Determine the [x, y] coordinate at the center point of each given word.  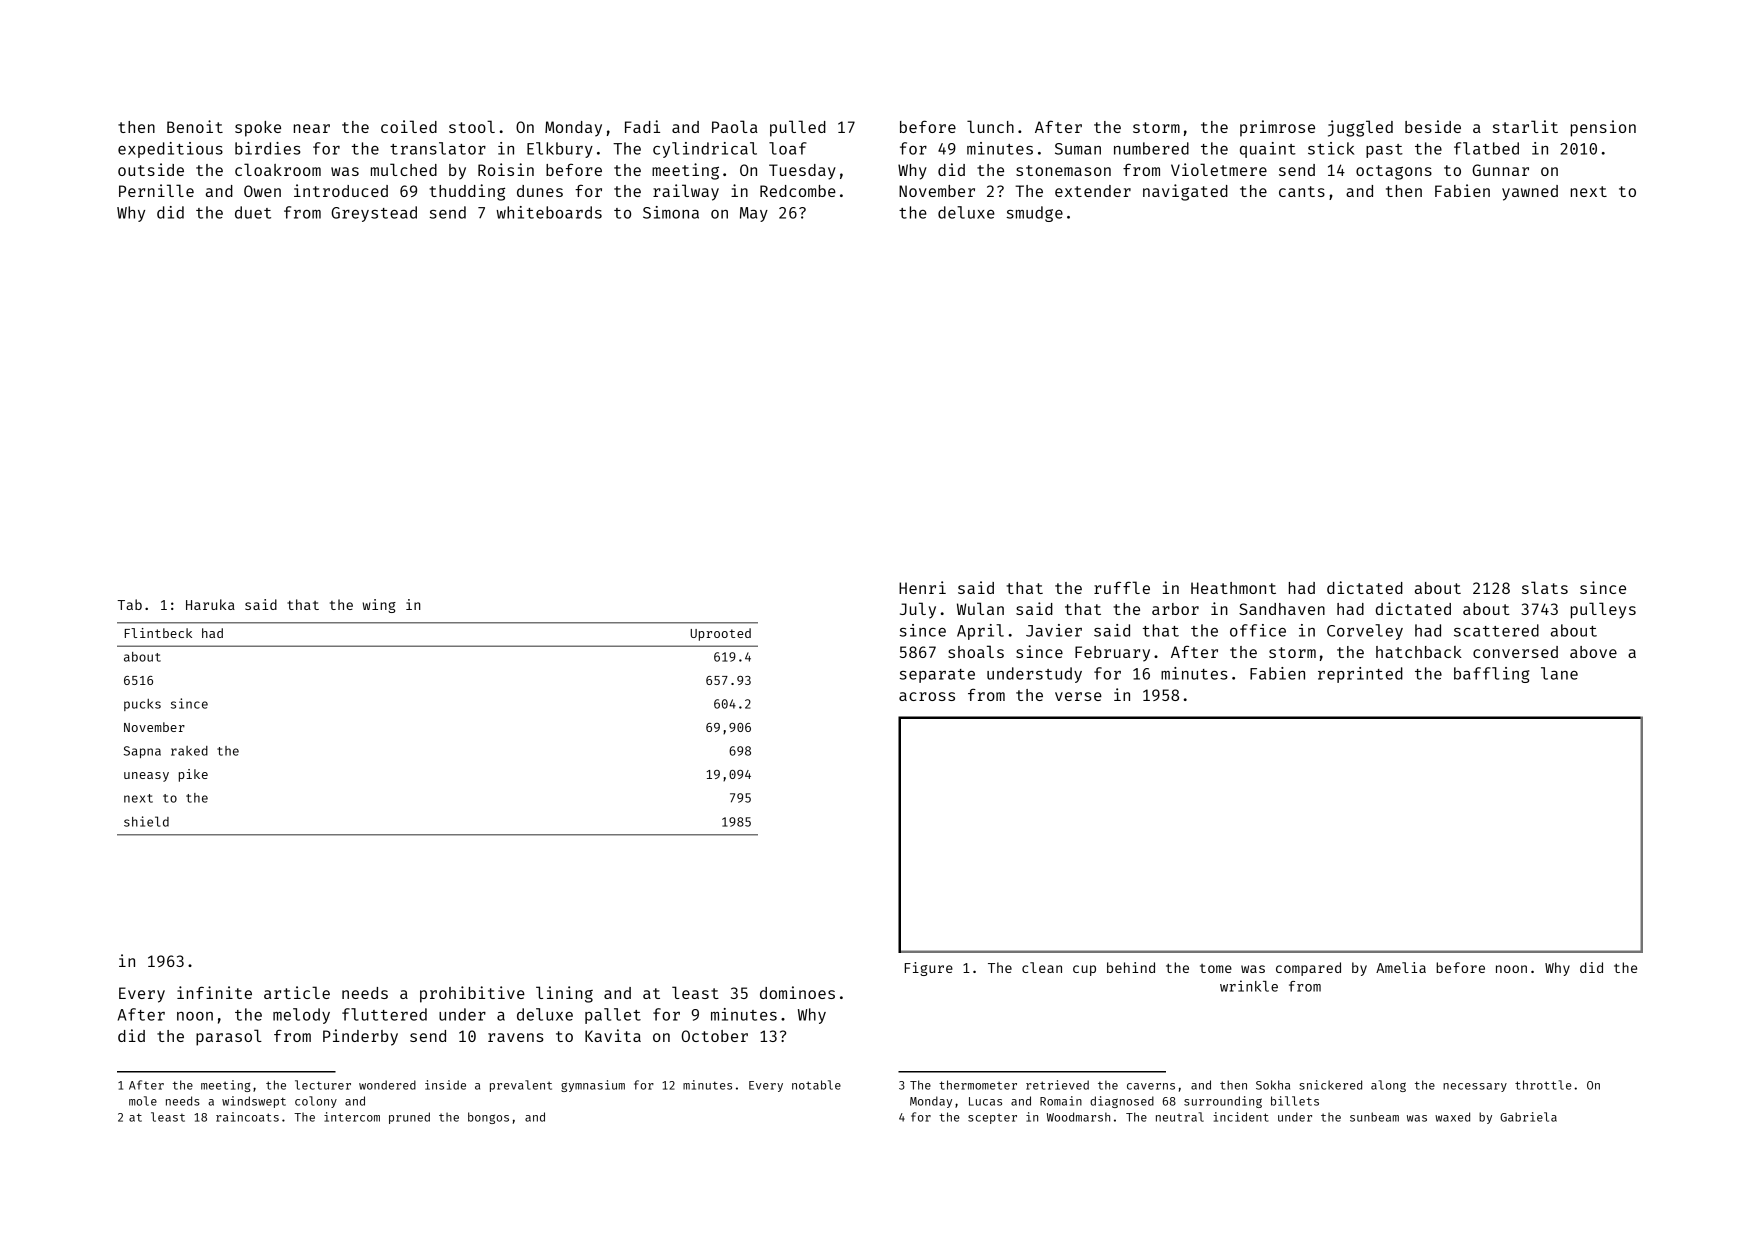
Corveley [1365, 632]
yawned [1530, 193]
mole [143, 1101]
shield [146, 821]
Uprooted [720, 634]
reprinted [1360, 675]
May [754, 214]
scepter [992, 1119]
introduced [341, 190]
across [927, 696]
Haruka [210, 604]
